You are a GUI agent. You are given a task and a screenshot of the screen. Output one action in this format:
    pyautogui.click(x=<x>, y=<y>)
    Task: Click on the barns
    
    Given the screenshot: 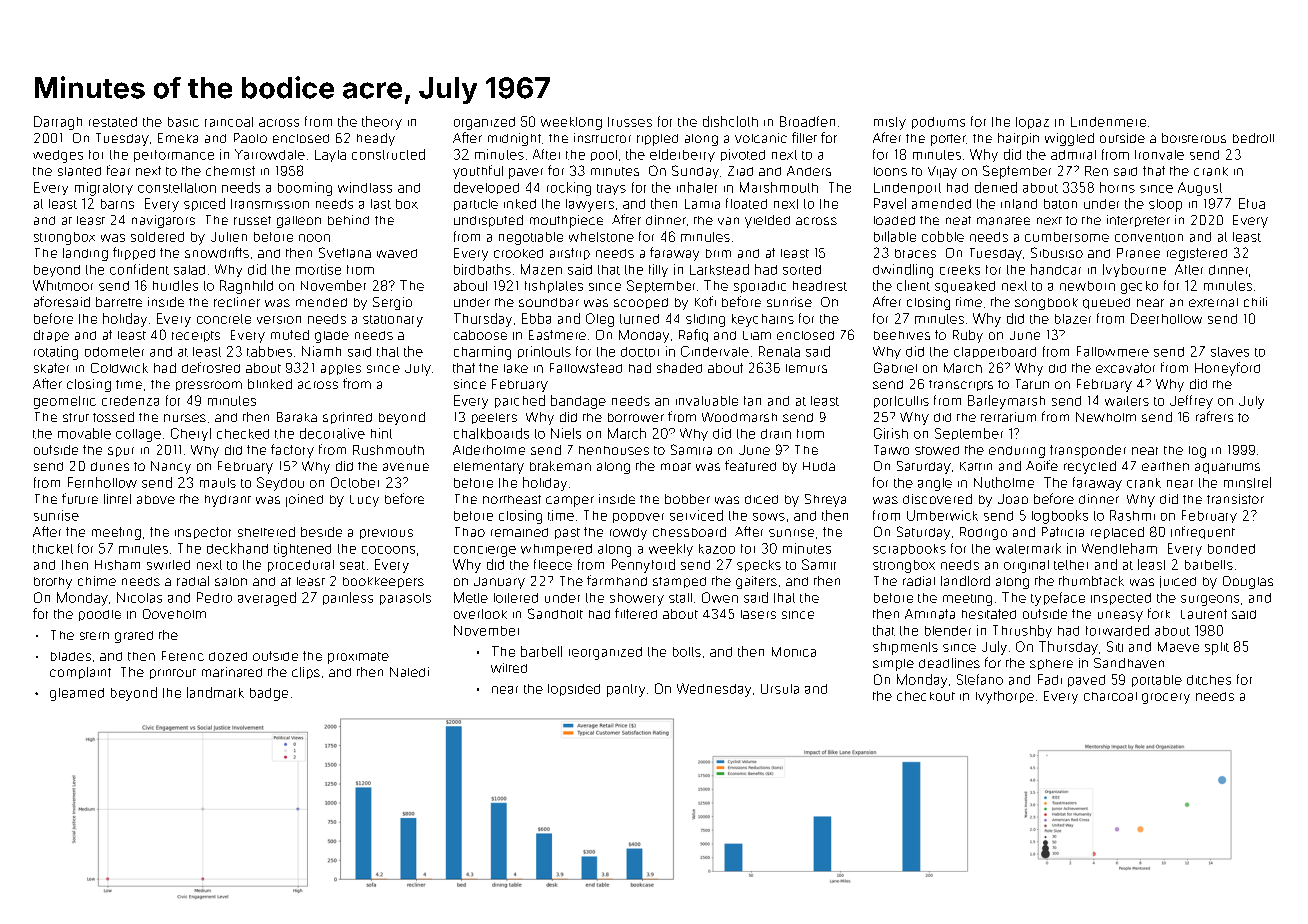 What is the action you would take?
    pyautogui.click(x=117, y=204)
